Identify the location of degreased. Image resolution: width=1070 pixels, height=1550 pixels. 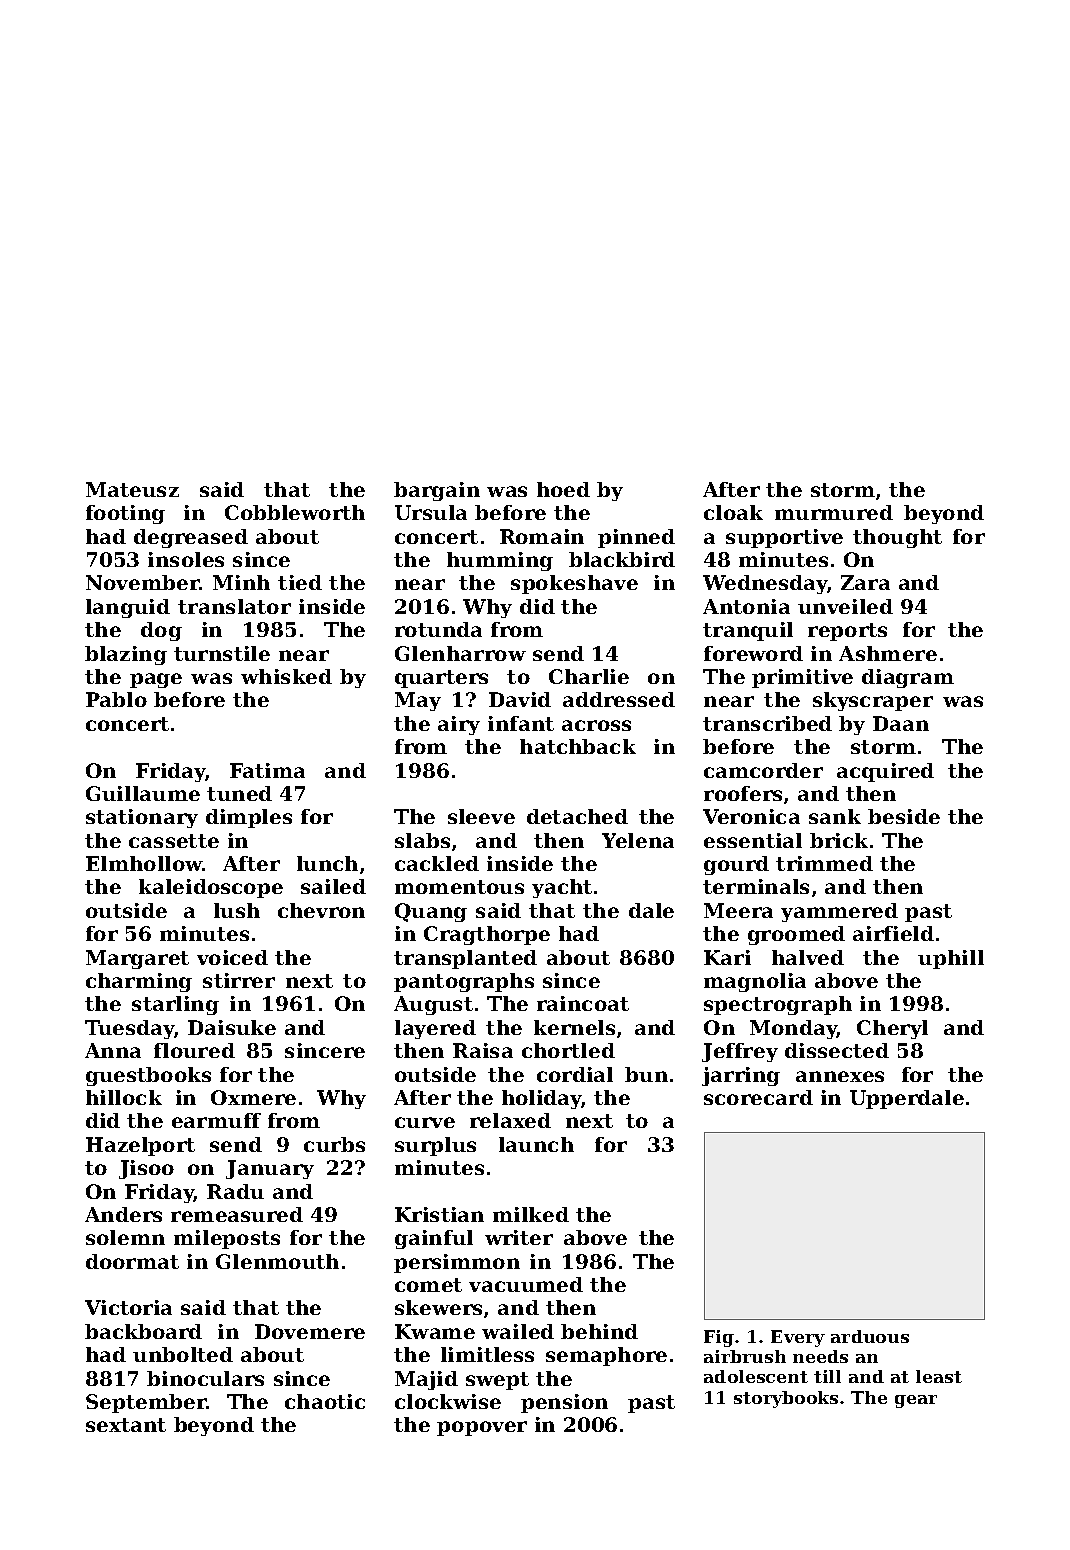
(191, 538).
